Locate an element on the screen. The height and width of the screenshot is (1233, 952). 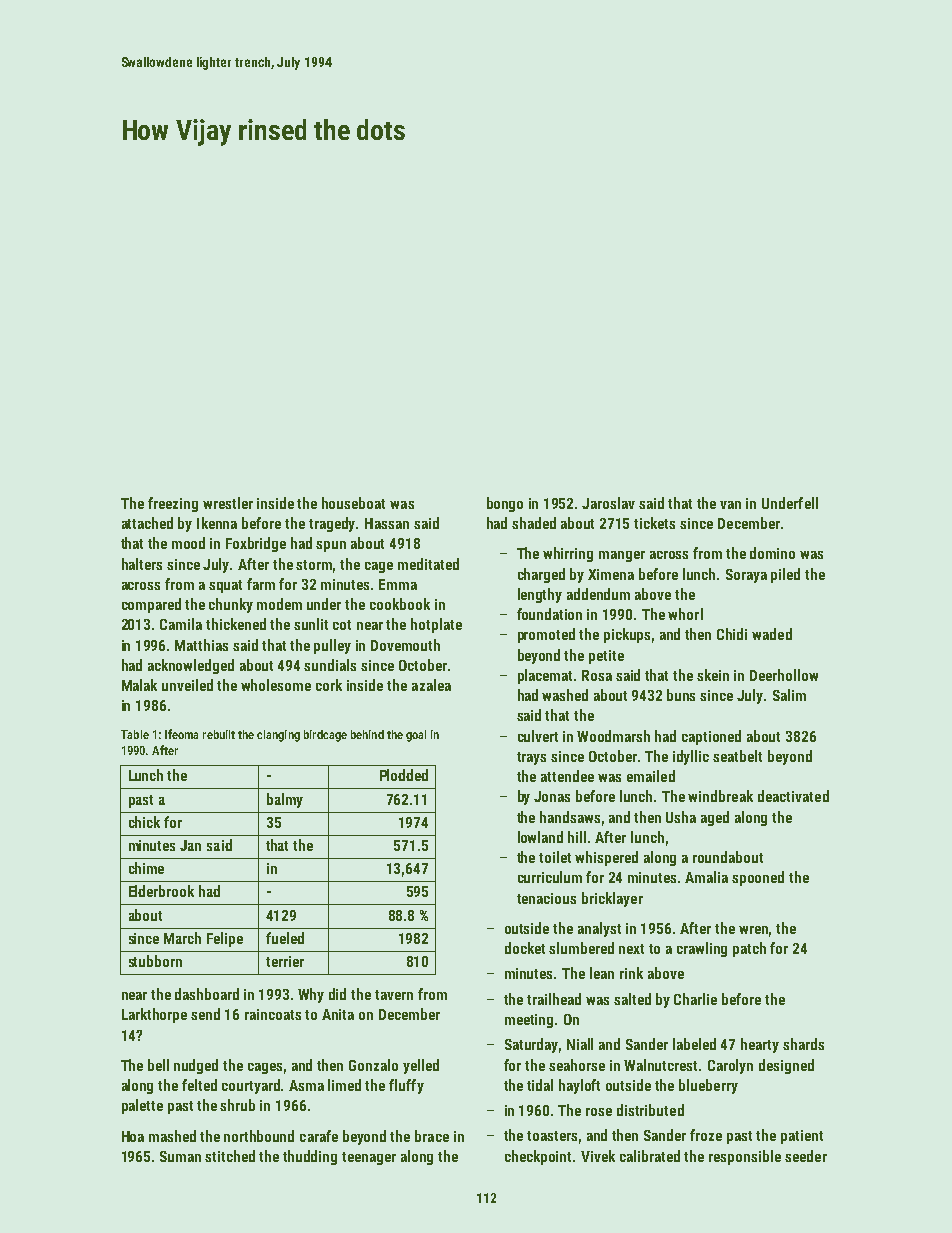
thickened is located at coordinates (236, 624).
